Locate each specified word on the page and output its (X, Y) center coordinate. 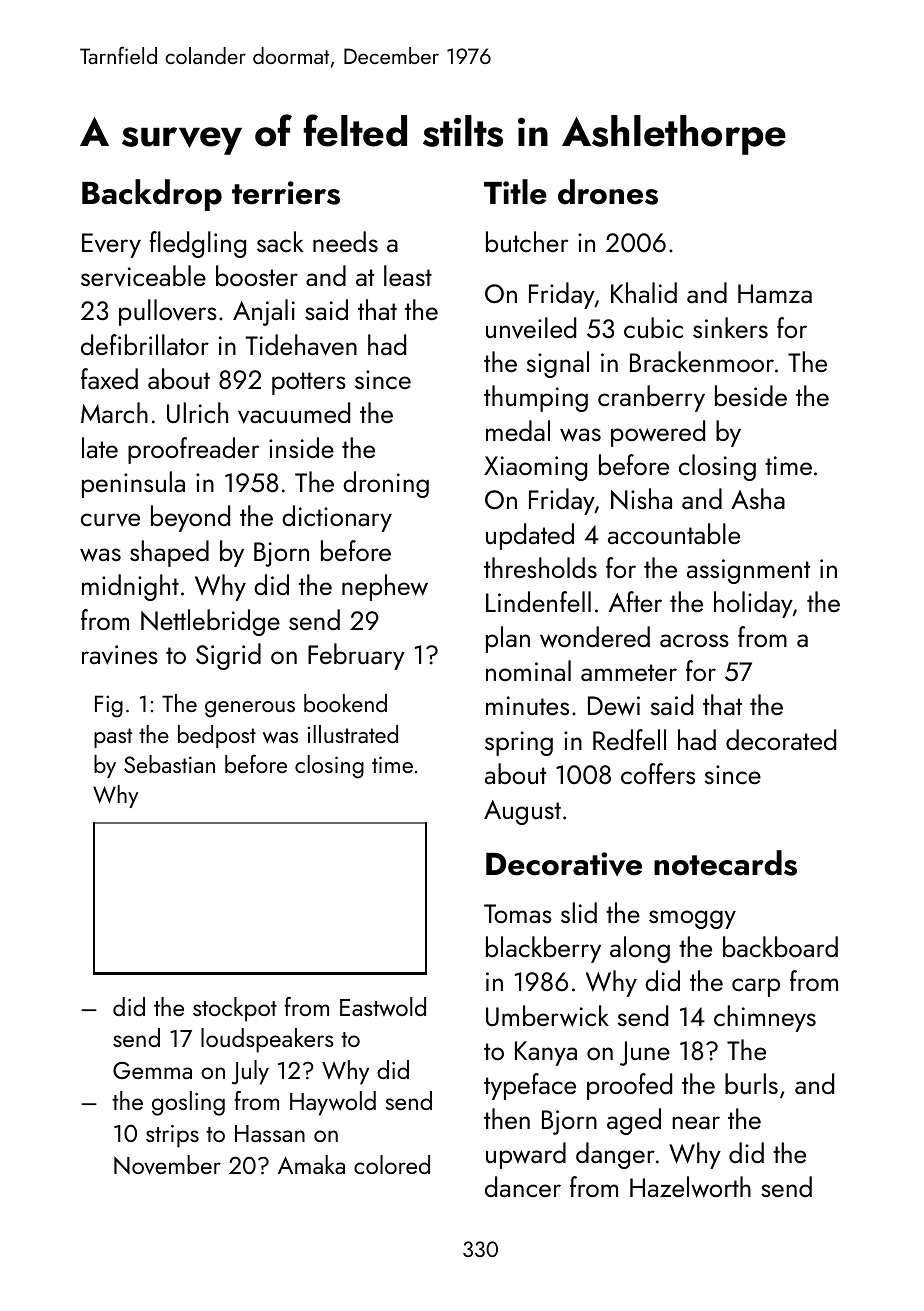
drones (608, 192)
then (507, 1118)
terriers (286, 193)
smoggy (692, 919)
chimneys (765, 1018)
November (167, 1165)
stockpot (235, 1009)
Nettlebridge (210, 622)
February (356, 656)
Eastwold (383, 1007)
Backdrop (152, 195)
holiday (753, 604)
